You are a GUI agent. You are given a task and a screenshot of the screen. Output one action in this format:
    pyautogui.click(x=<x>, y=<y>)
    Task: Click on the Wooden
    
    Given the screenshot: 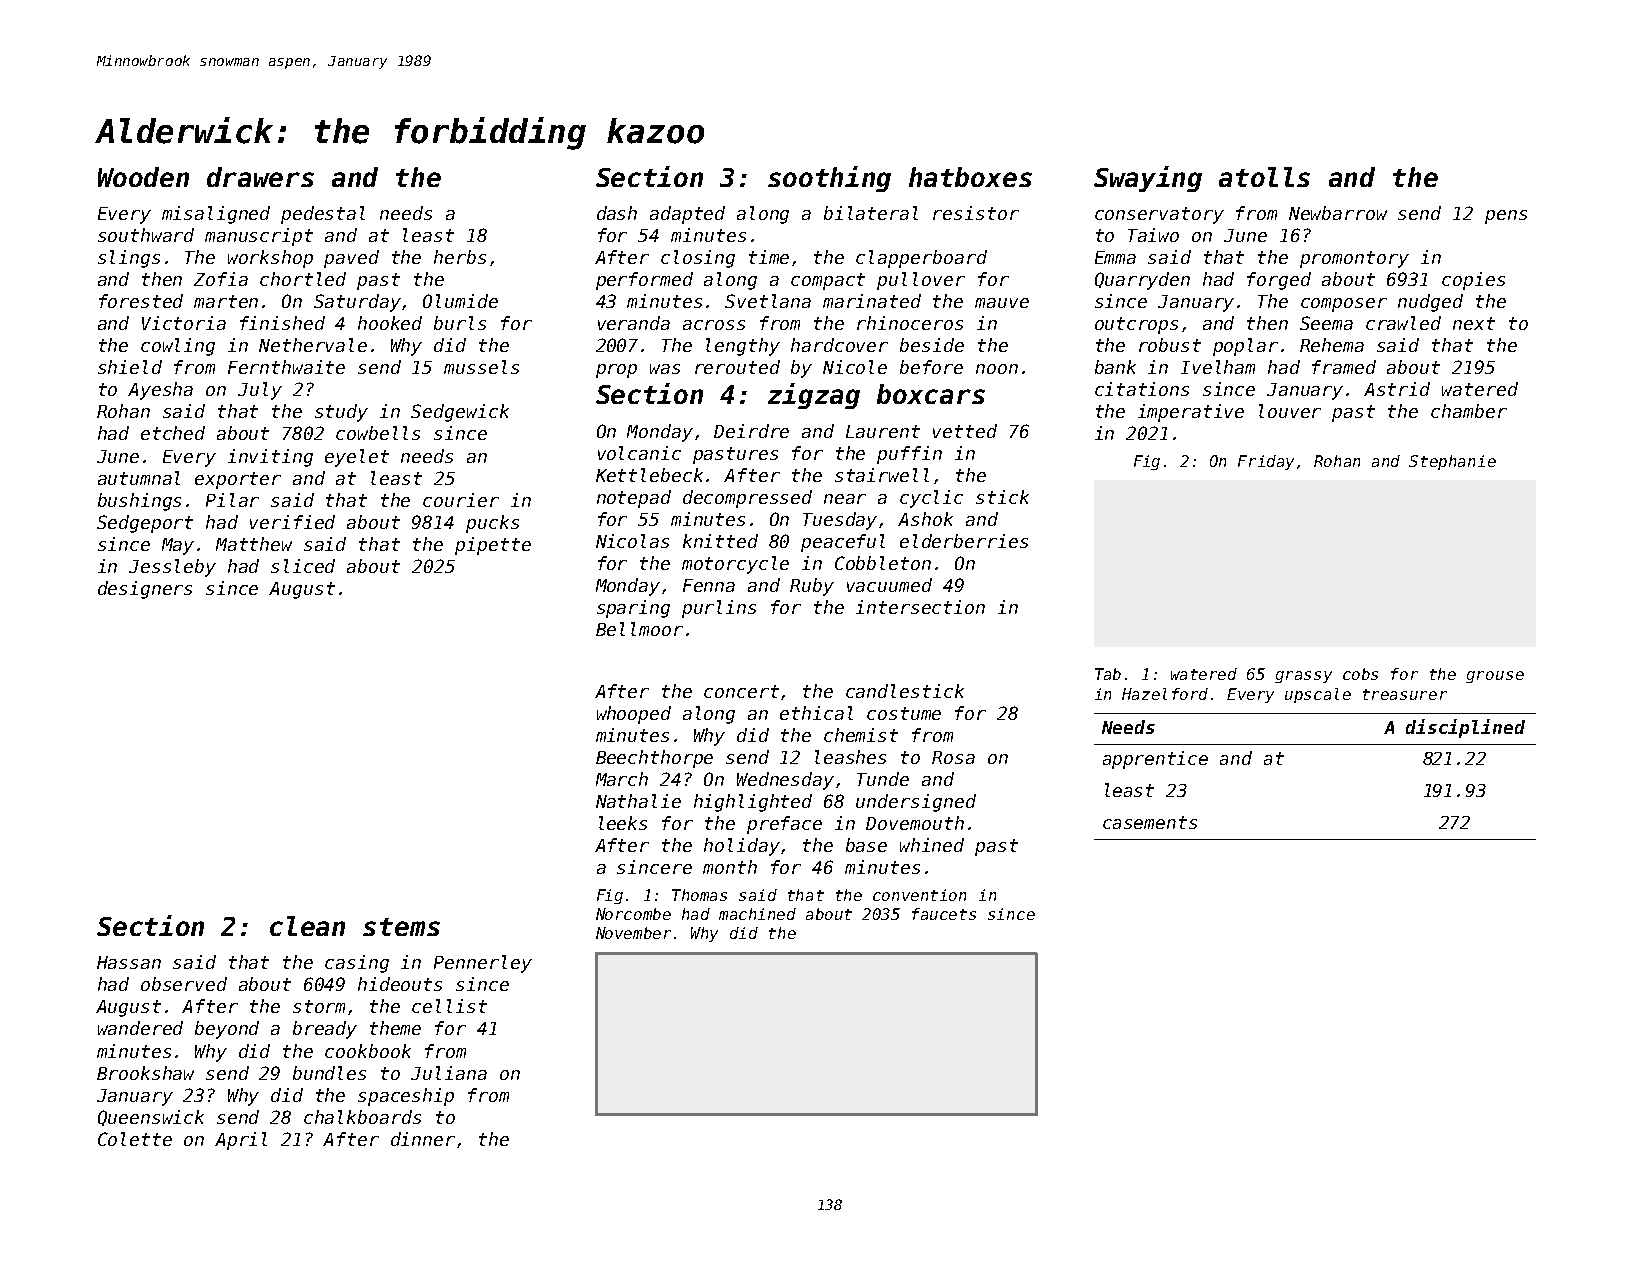 What is the action you would take?
    pyautogui.click(x=143, y=177)
